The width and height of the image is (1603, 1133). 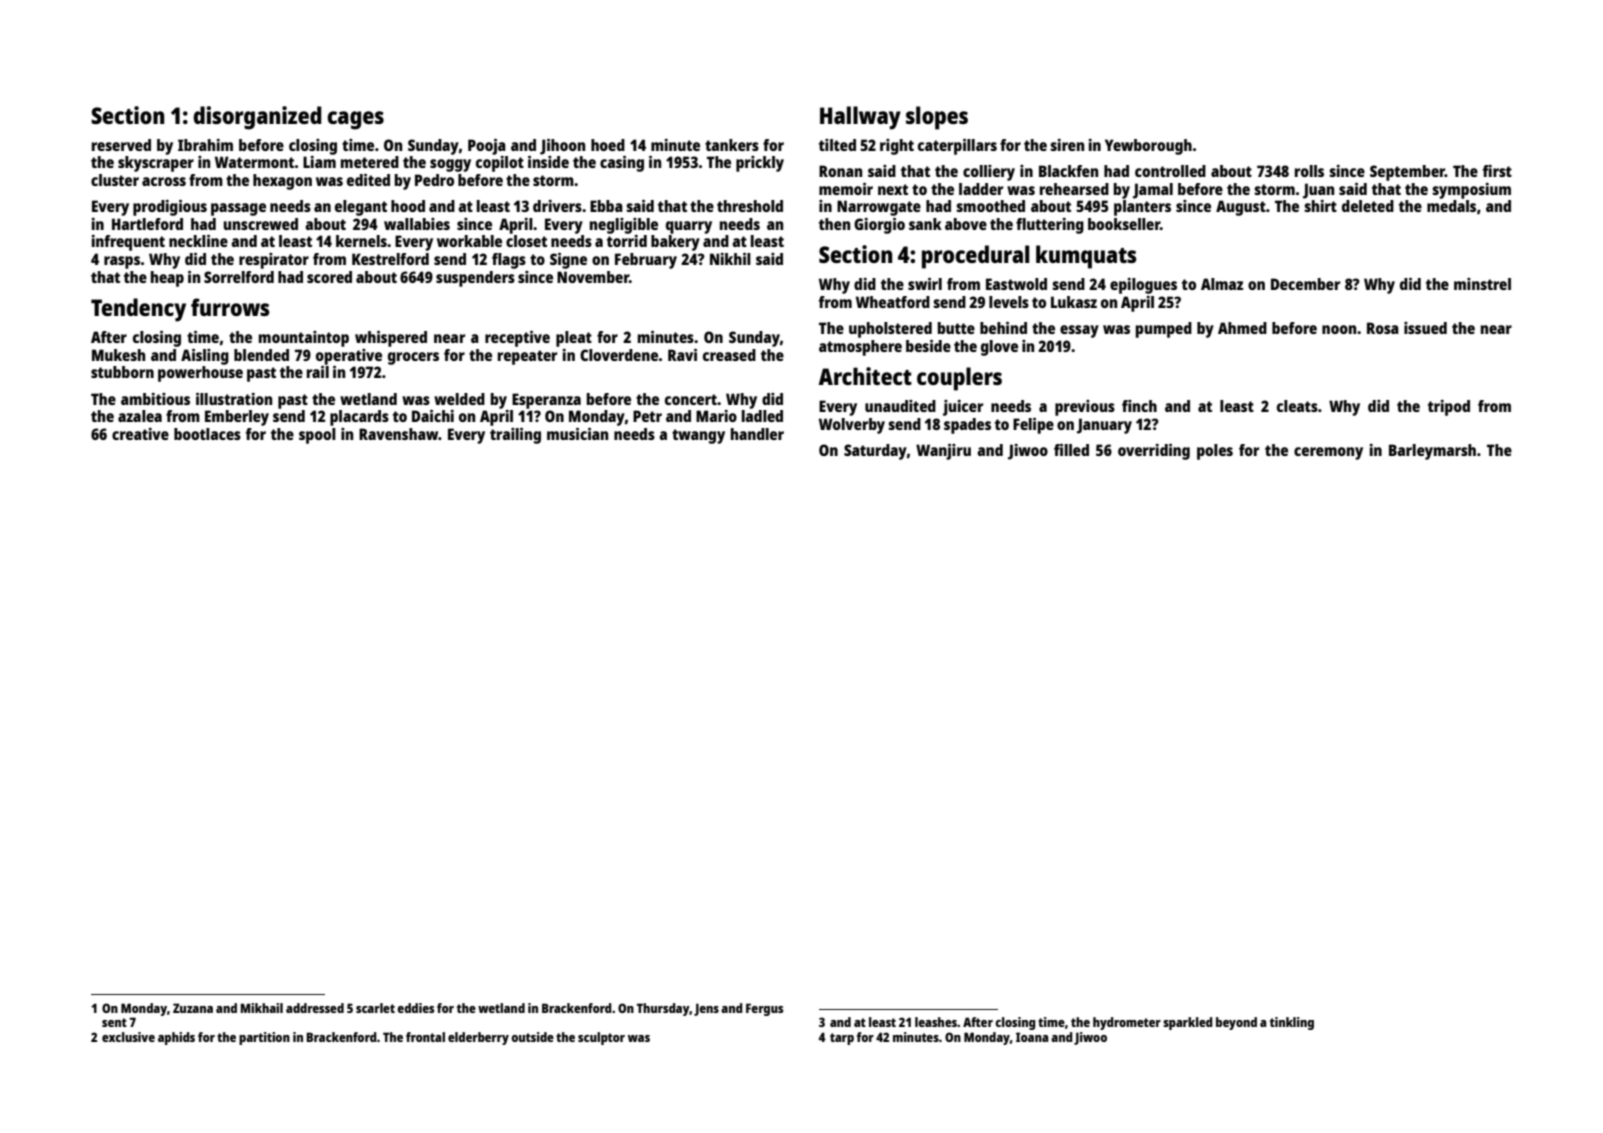 I want to click on beyond, so click(x=1236, y=1023).
